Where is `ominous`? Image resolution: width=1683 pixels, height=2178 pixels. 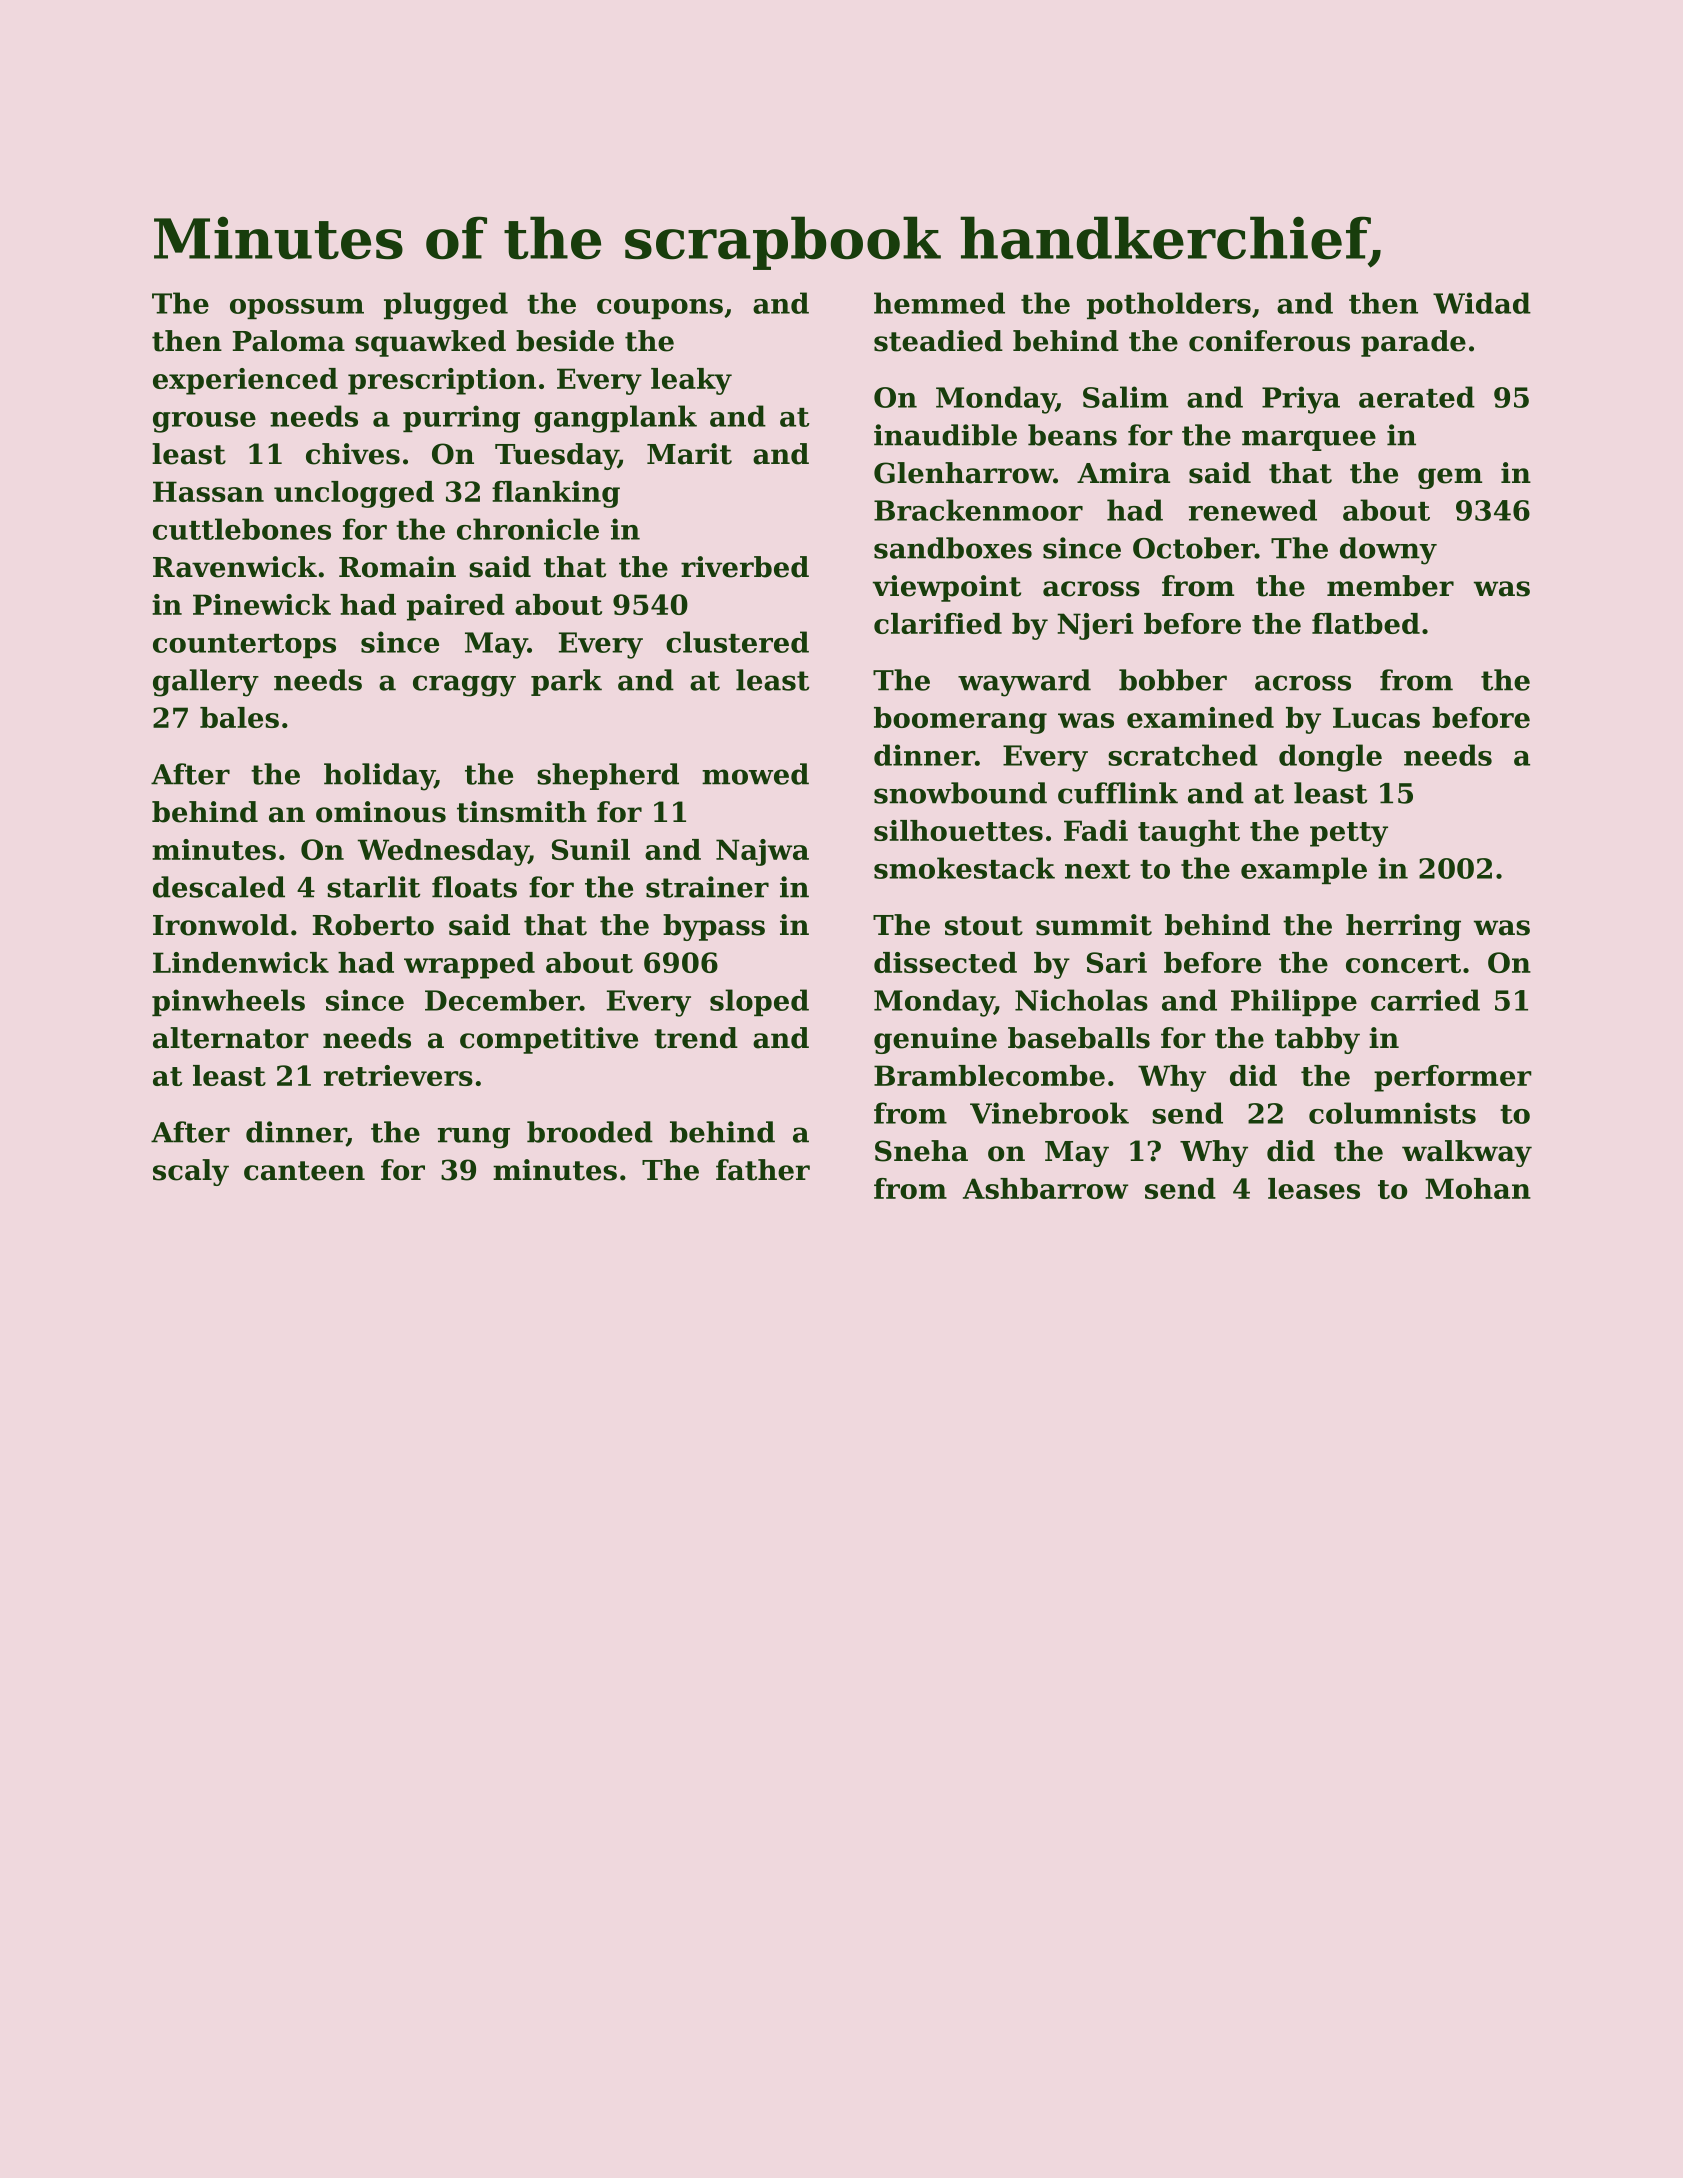 ominous is located at coordinates (381, 812).
